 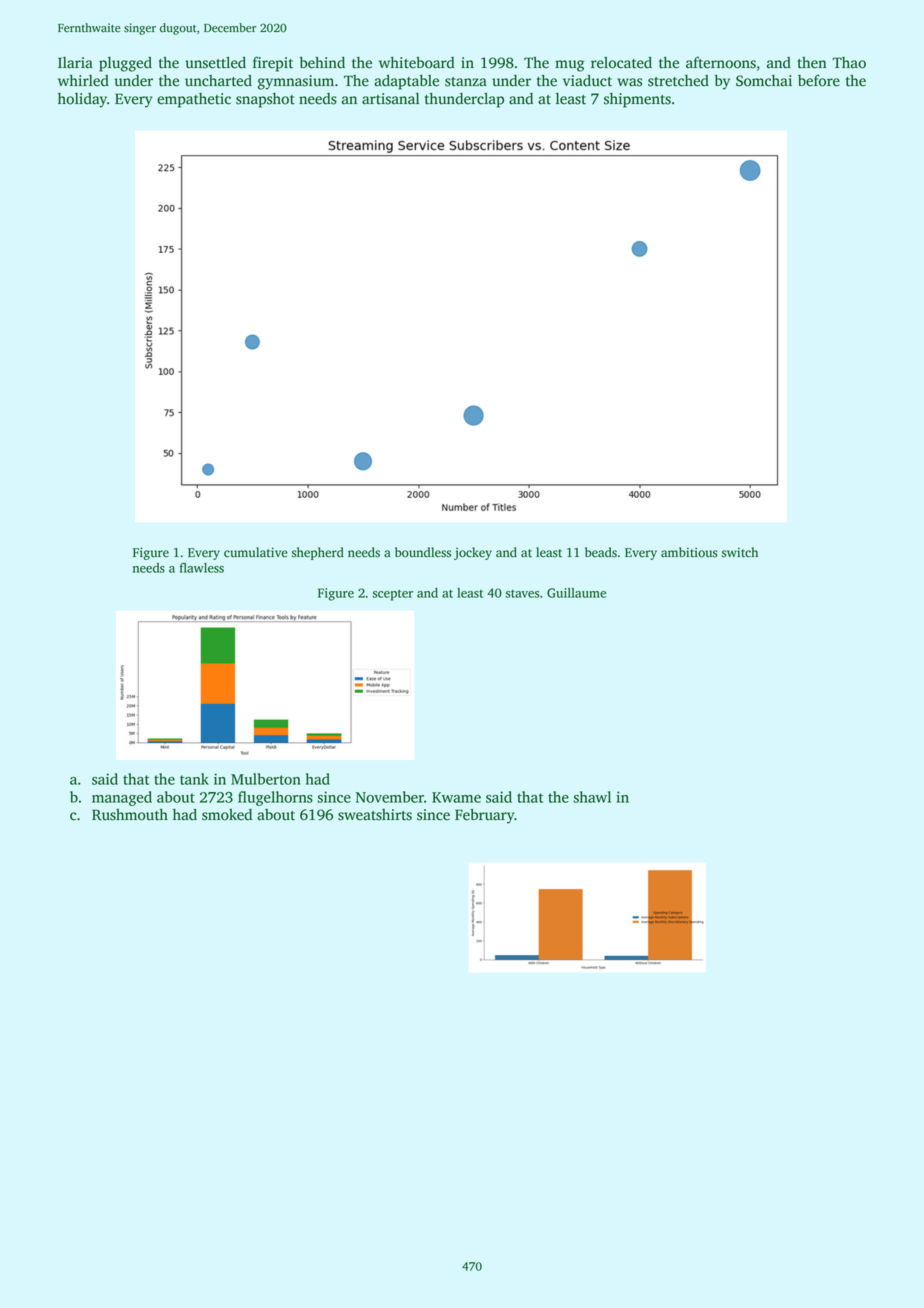 What do you see at coordinates (423, 552) in the image?
I see `boundless` at bounding box center [423, 552].
